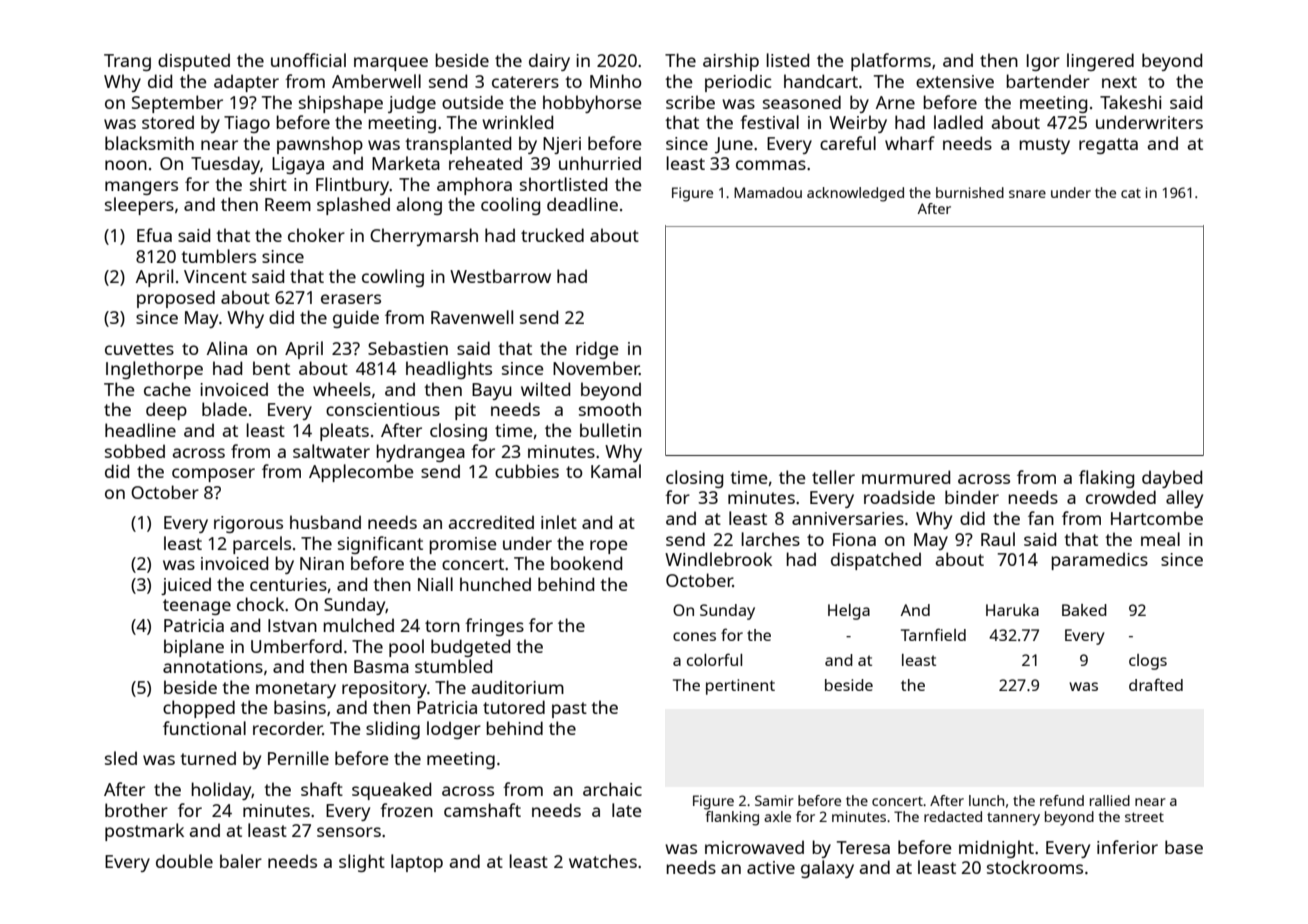 This screenshot has width=1308, height=924. I want to click on burnished, so click(970, 192).
